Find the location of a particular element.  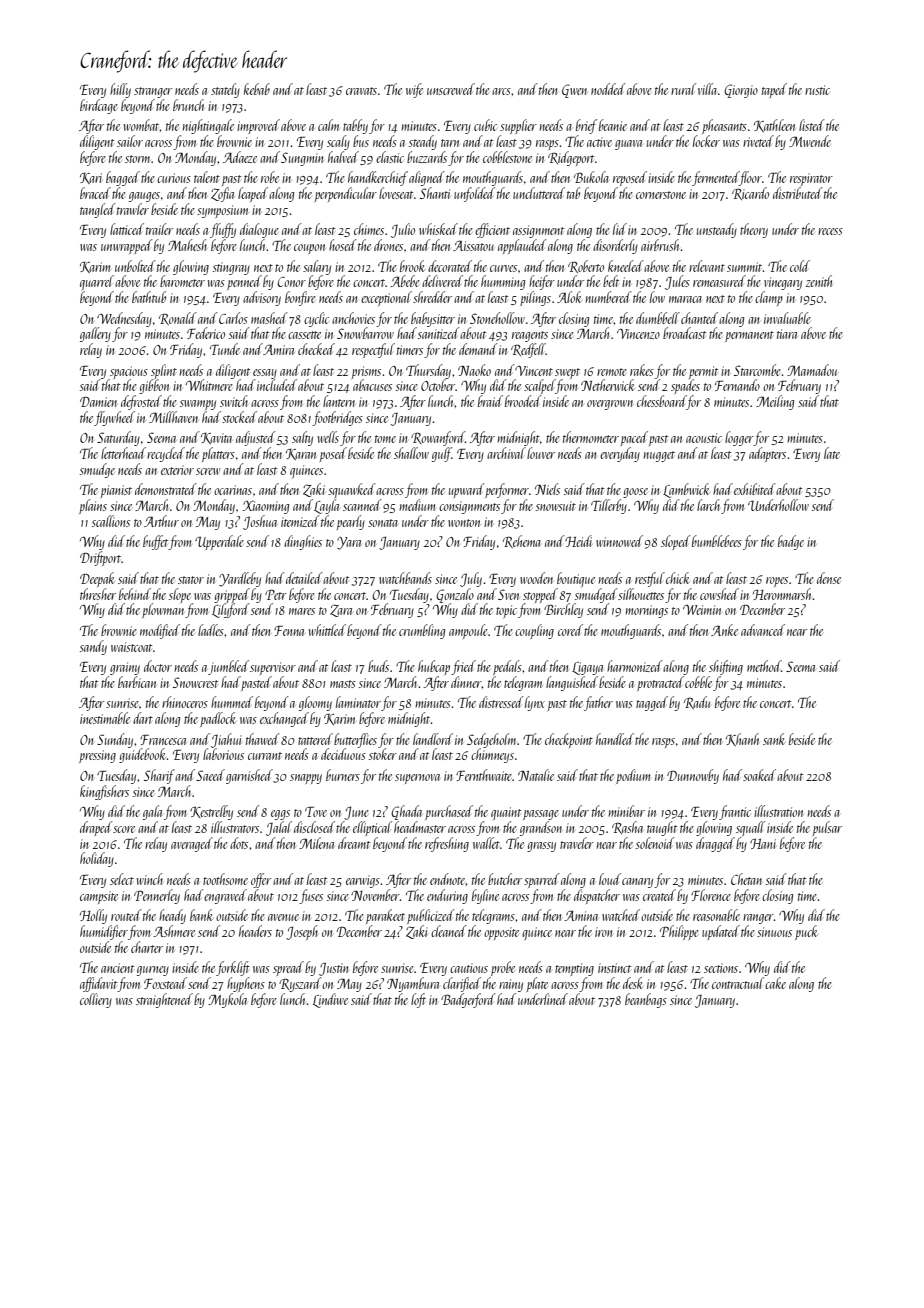

unwrapped is located at coordinates (127, 246).
